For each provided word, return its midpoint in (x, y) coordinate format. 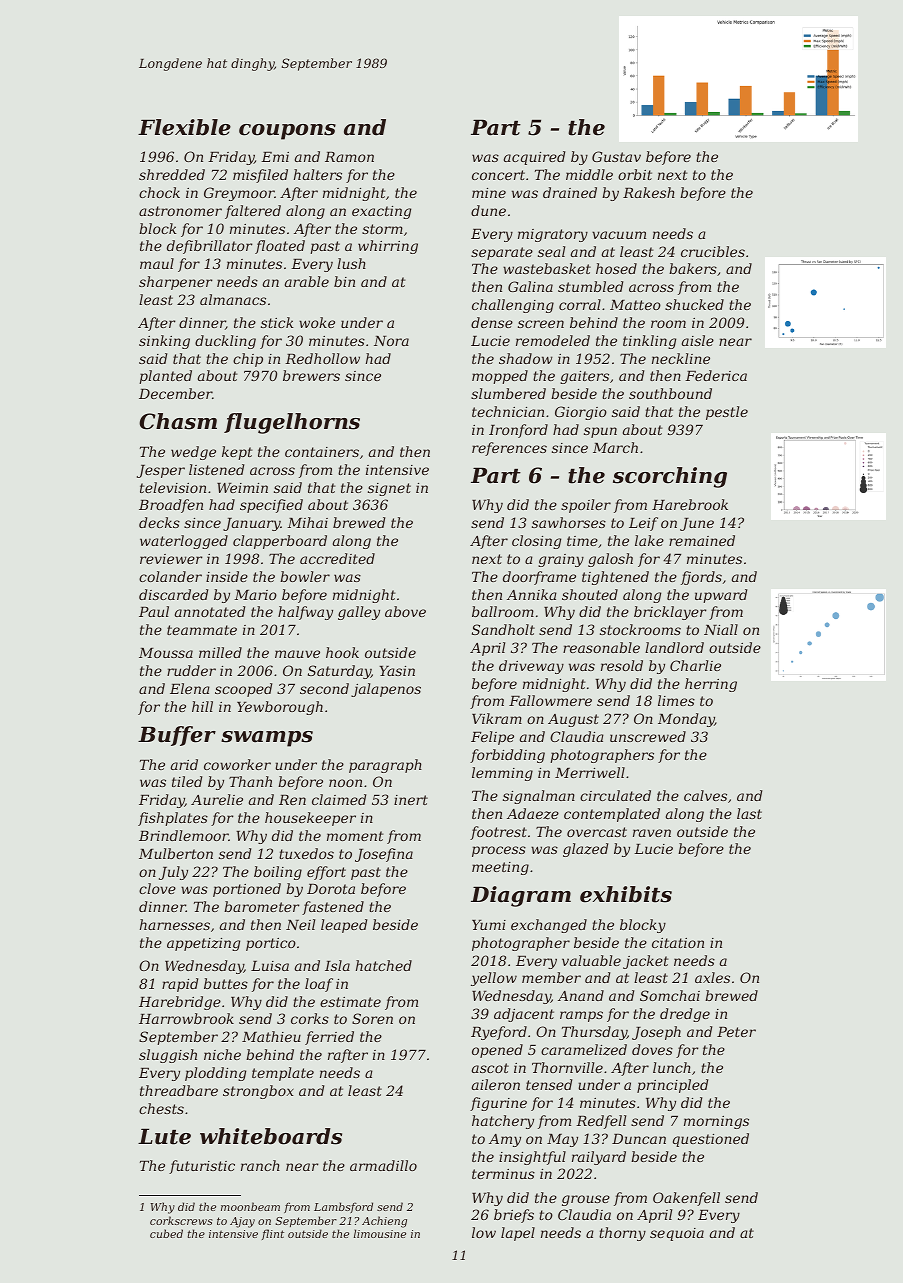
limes (676, 700)
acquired (534, 158)
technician (508, 411)
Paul (154, 611)
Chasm (178, 421)
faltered (253, 212)
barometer (261, 906)
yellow (494, 979)
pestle (727, 413)
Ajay (242, 1222)
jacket (646, 962)
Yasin (397, 671)
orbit (635, 174)
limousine (380, 1233)
